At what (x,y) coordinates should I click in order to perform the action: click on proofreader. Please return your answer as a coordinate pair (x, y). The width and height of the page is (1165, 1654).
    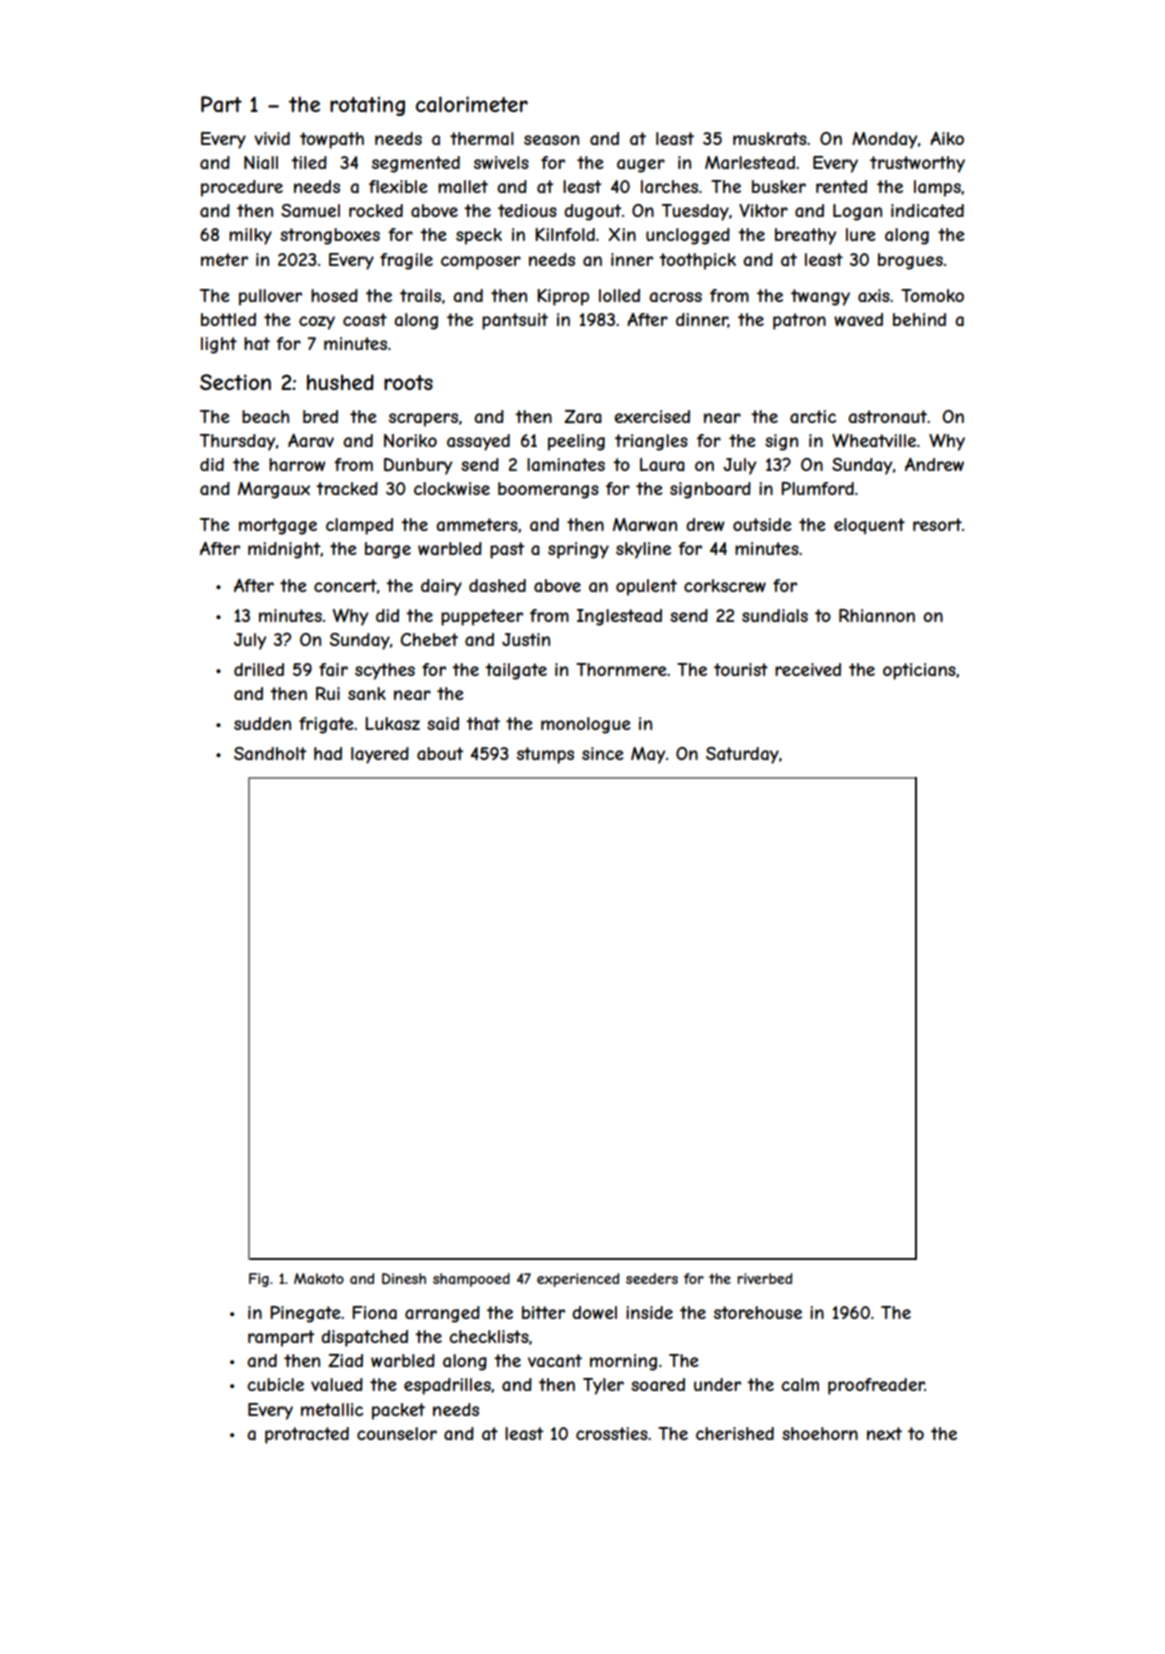
    Looking at the image, I should click on (876, 1386).
